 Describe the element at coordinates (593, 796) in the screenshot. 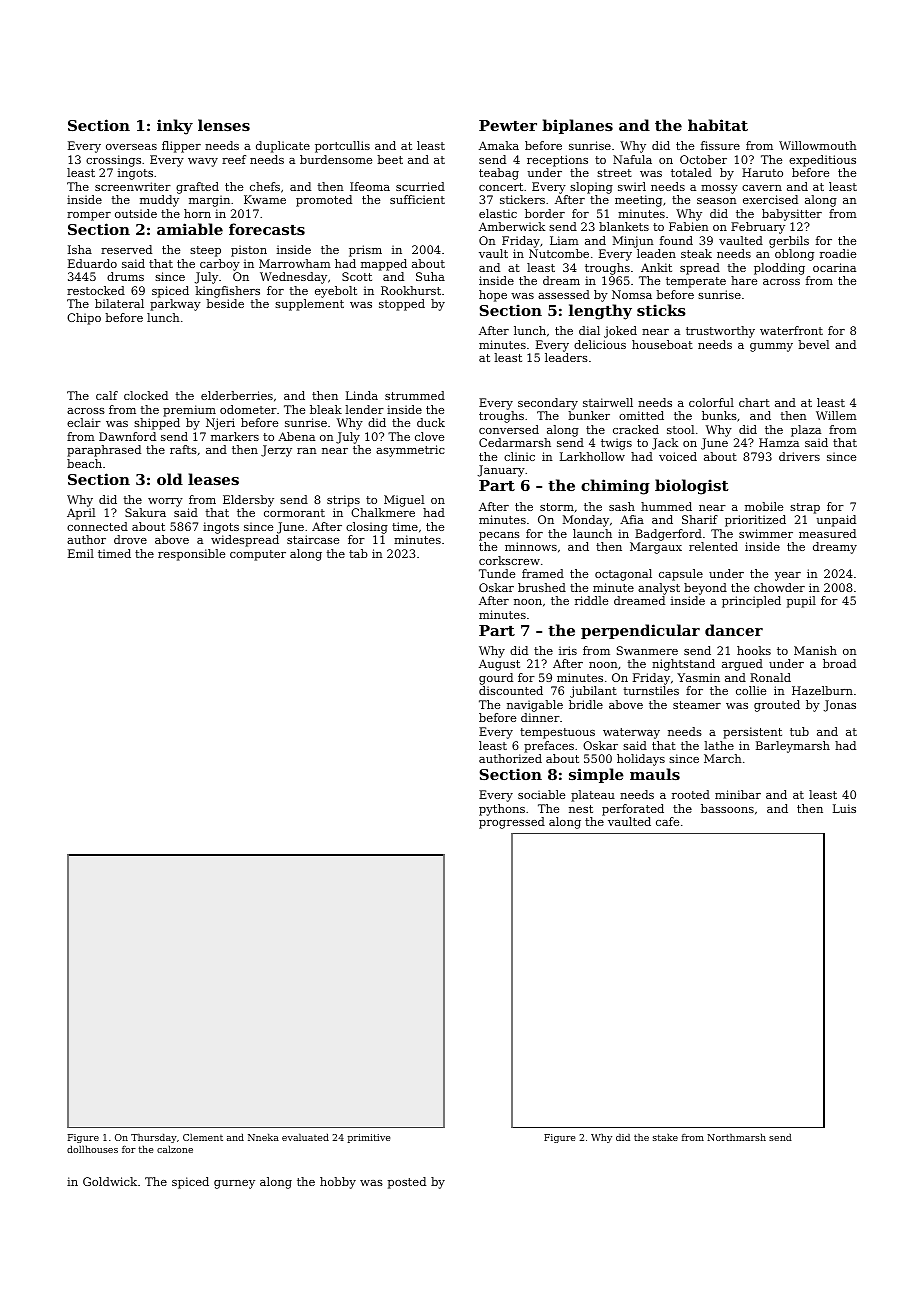

I see `plateau` at that location.
